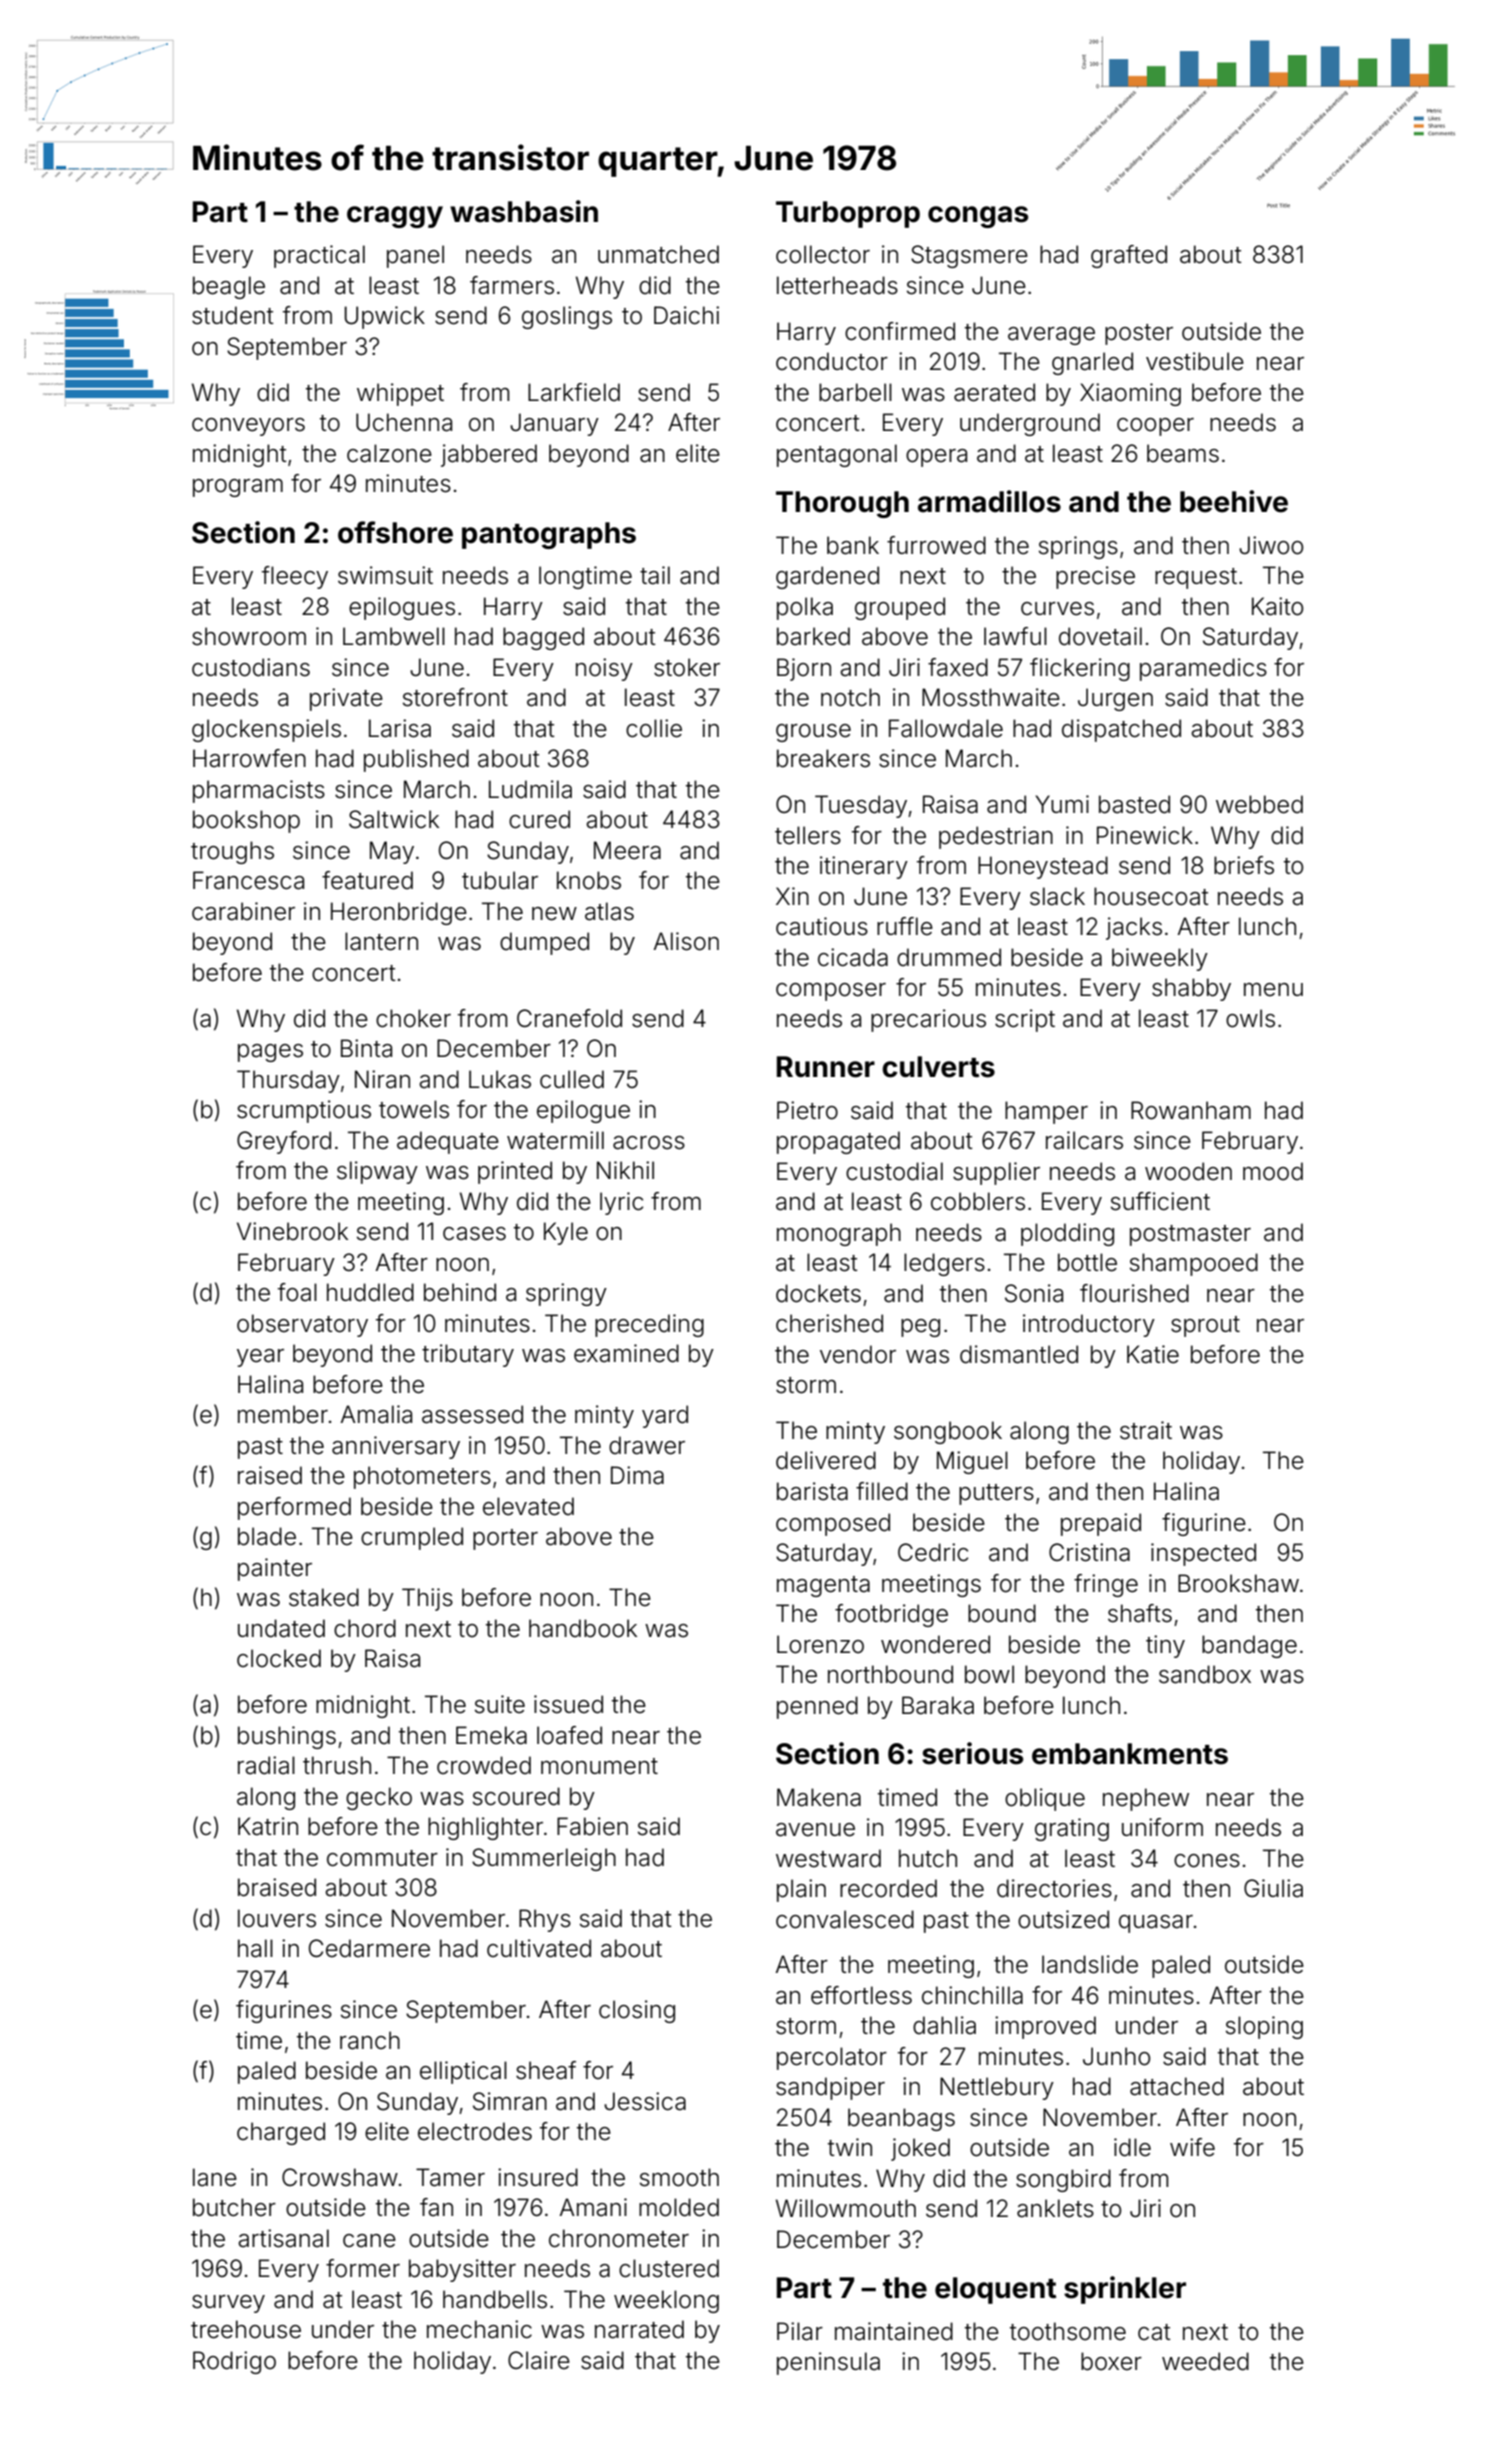 The height and width of the screenshot is (2464, 1496). What do you see at coordinates (1191, 1110) in the screenshot?
I see `Rowanham` at bounding box center [1191, 1110].
